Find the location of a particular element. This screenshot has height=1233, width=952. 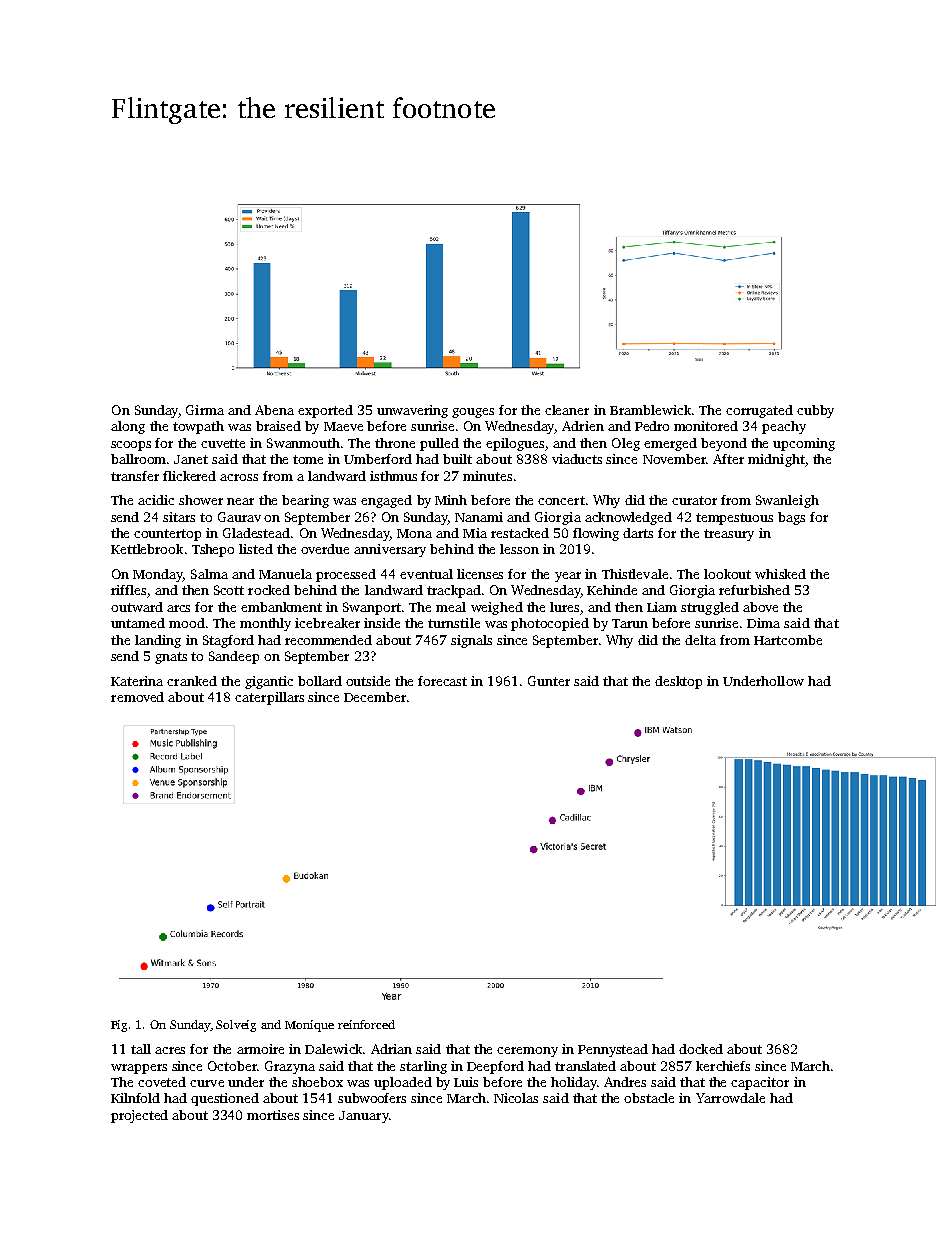

Grazyna is located at coordinates (290, 1067).
